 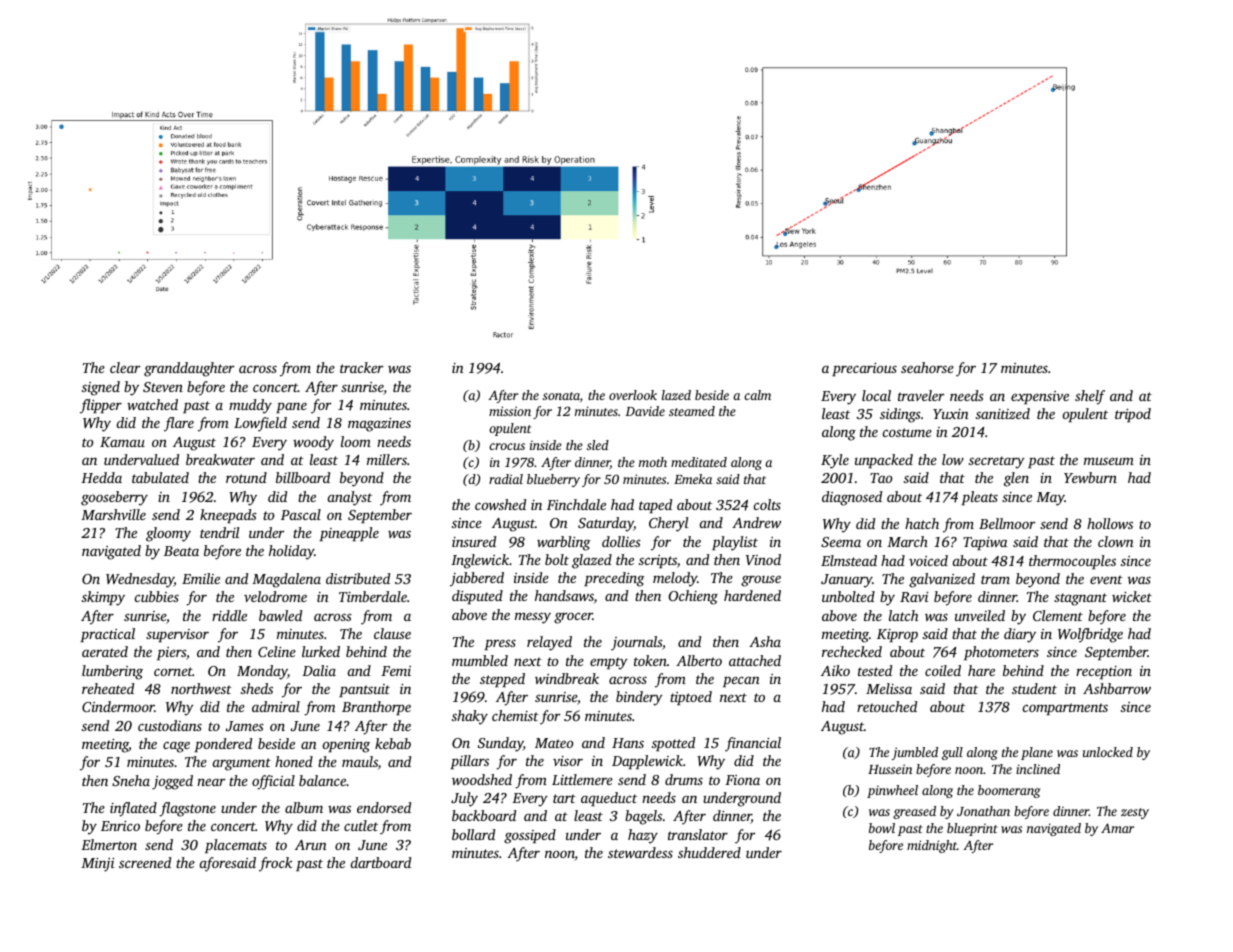 I want to click on calm, so click(x=757, y=395).
